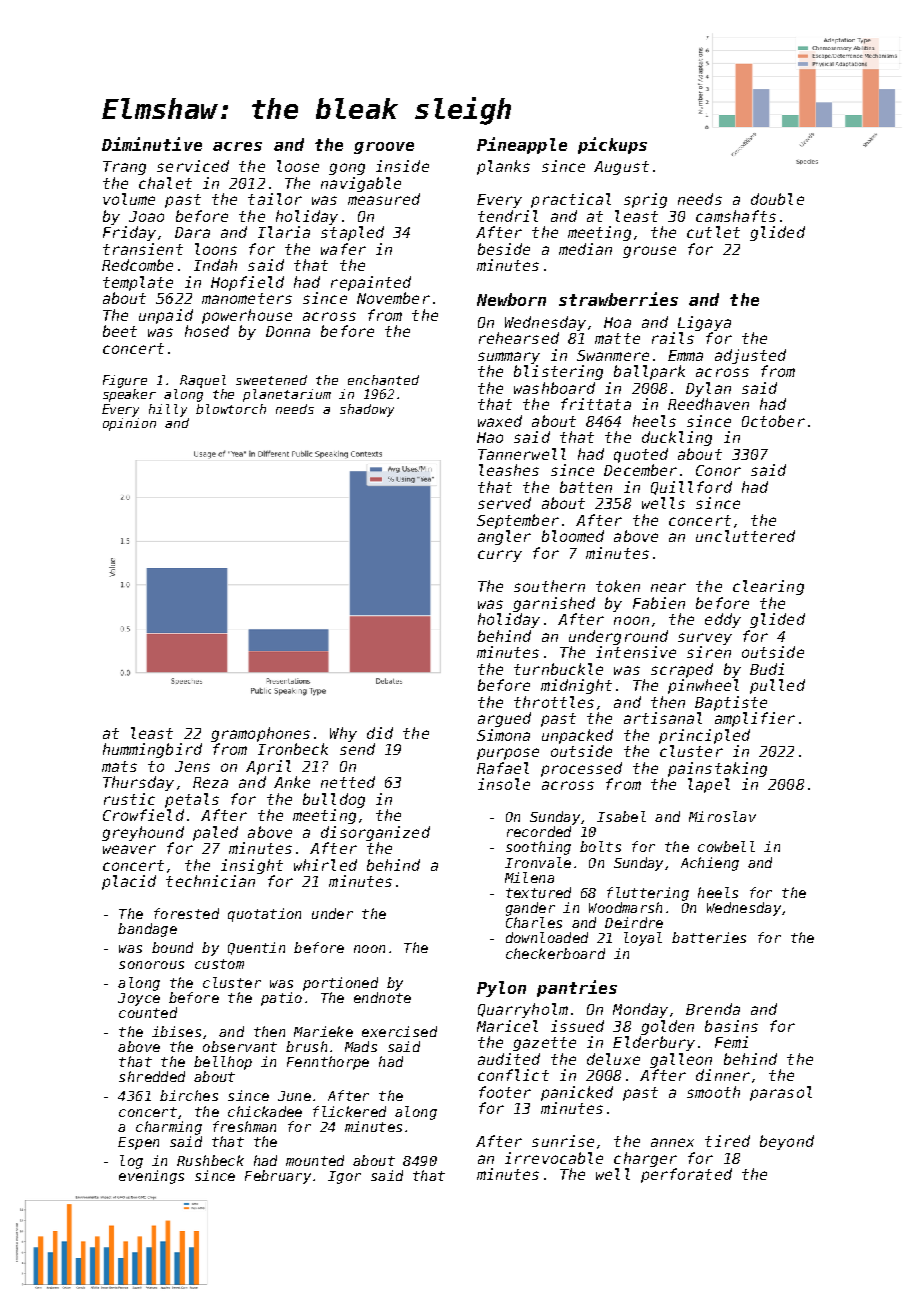 The height and width of the image is (1308, 924). What do you see at coordinates (704, 736) in the image?
I see `principled` at bounding box center [704, 736].
